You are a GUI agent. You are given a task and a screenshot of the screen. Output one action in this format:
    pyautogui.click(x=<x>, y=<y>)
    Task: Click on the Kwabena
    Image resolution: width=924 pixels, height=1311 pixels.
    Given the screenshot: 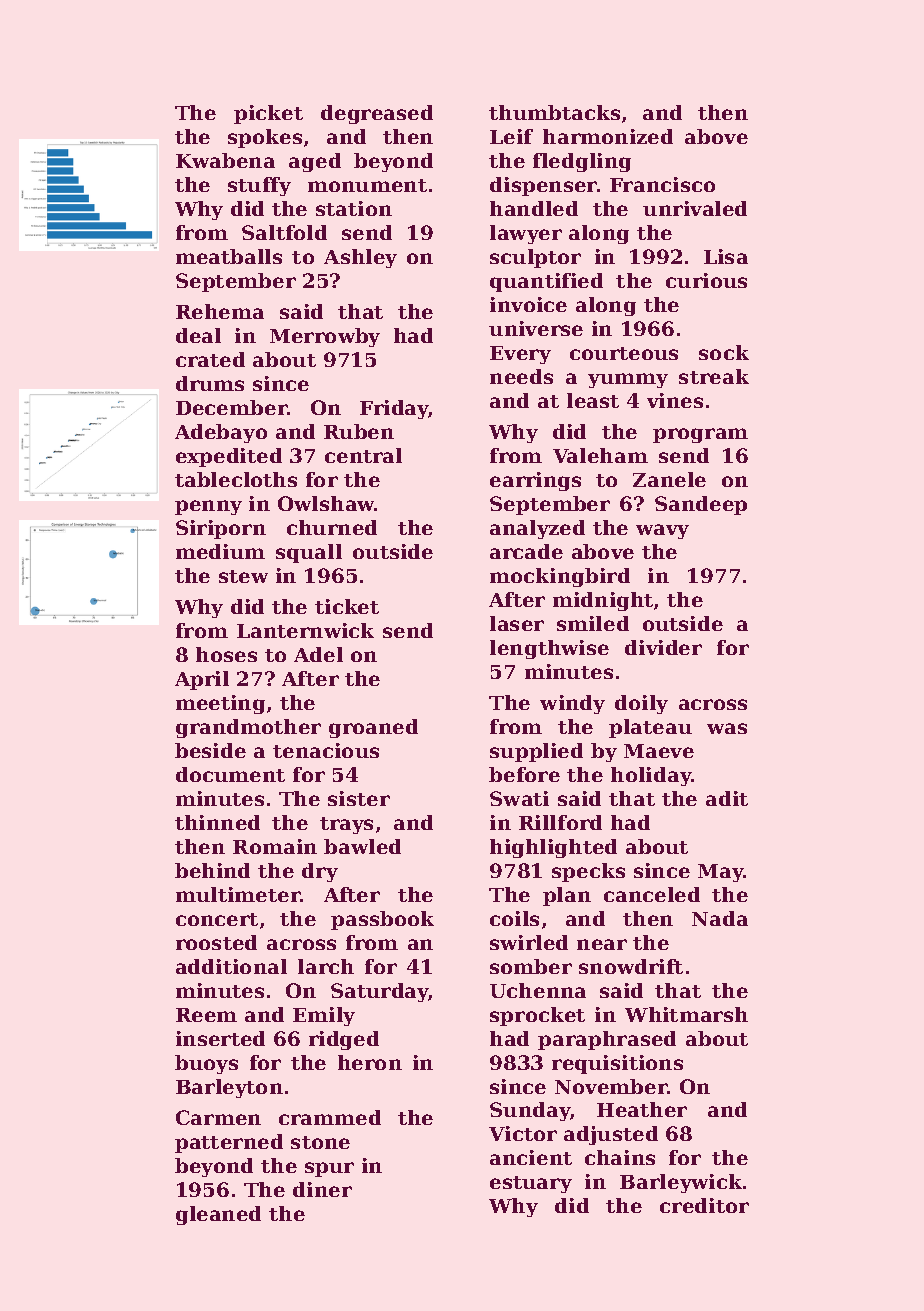 What is the action you would take?
    pyautogui.click(x=225, y=160)
